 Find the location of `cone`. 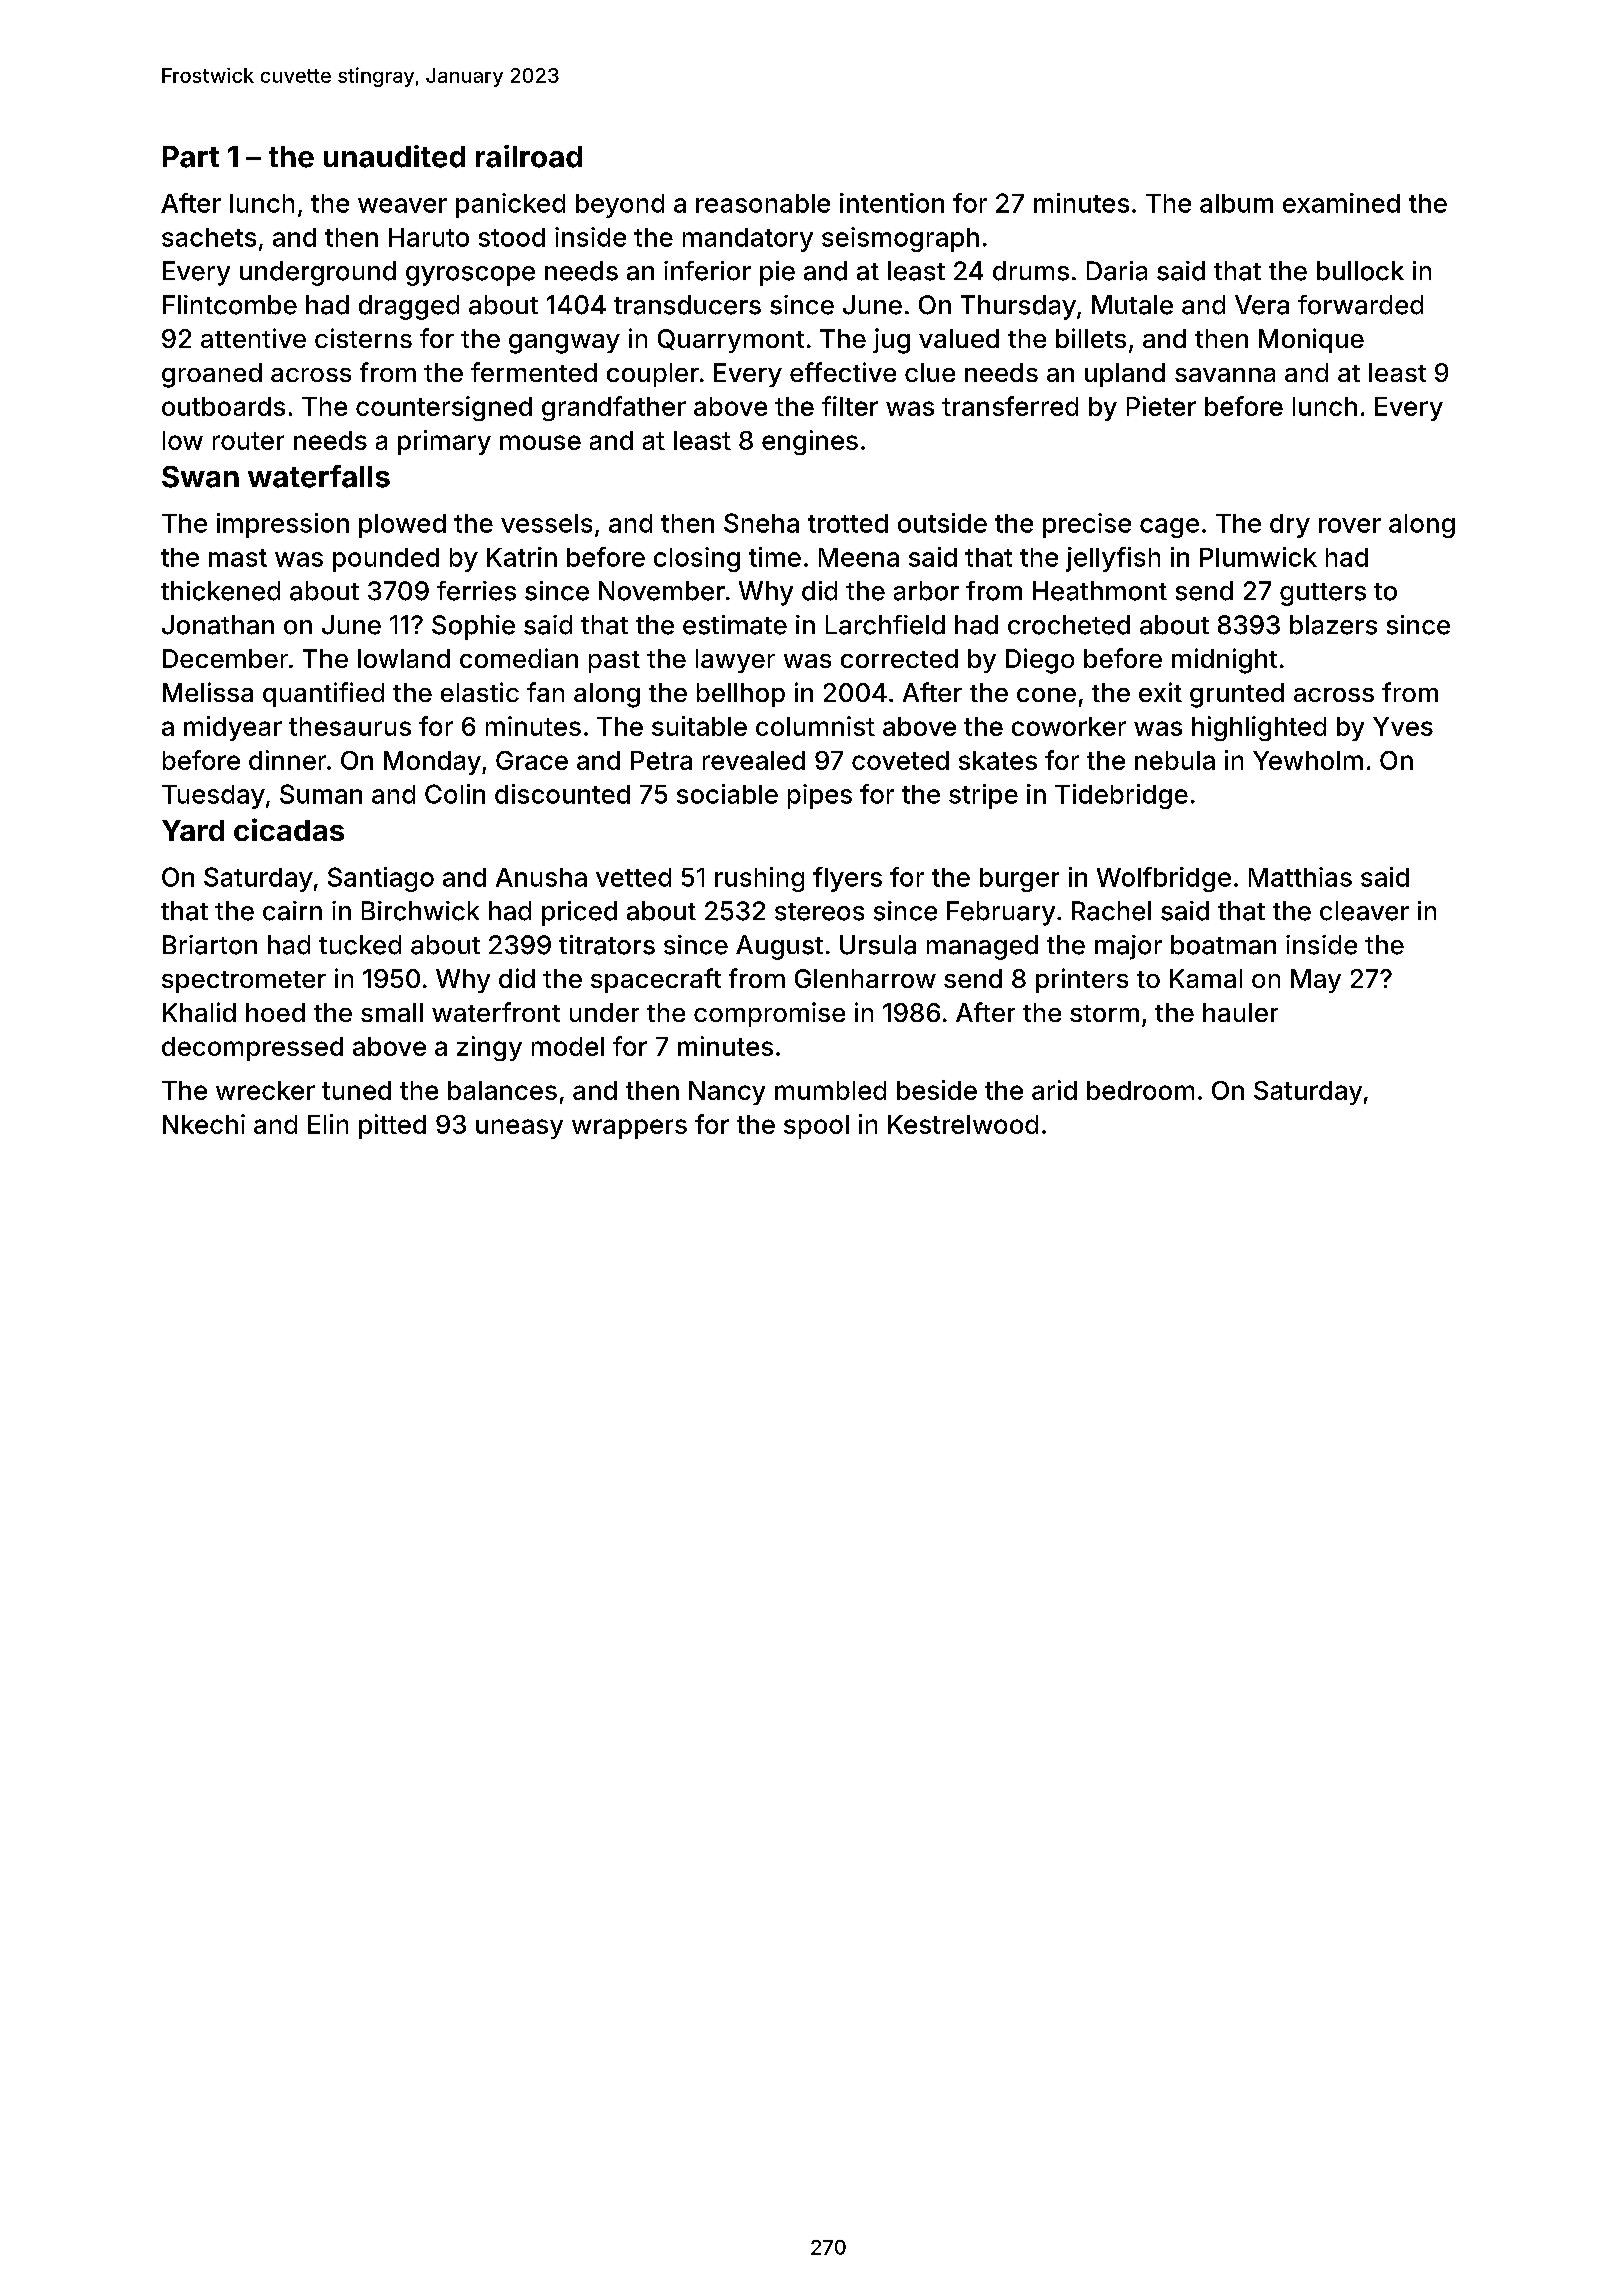

cone is located at coordinates (1046, 695).
